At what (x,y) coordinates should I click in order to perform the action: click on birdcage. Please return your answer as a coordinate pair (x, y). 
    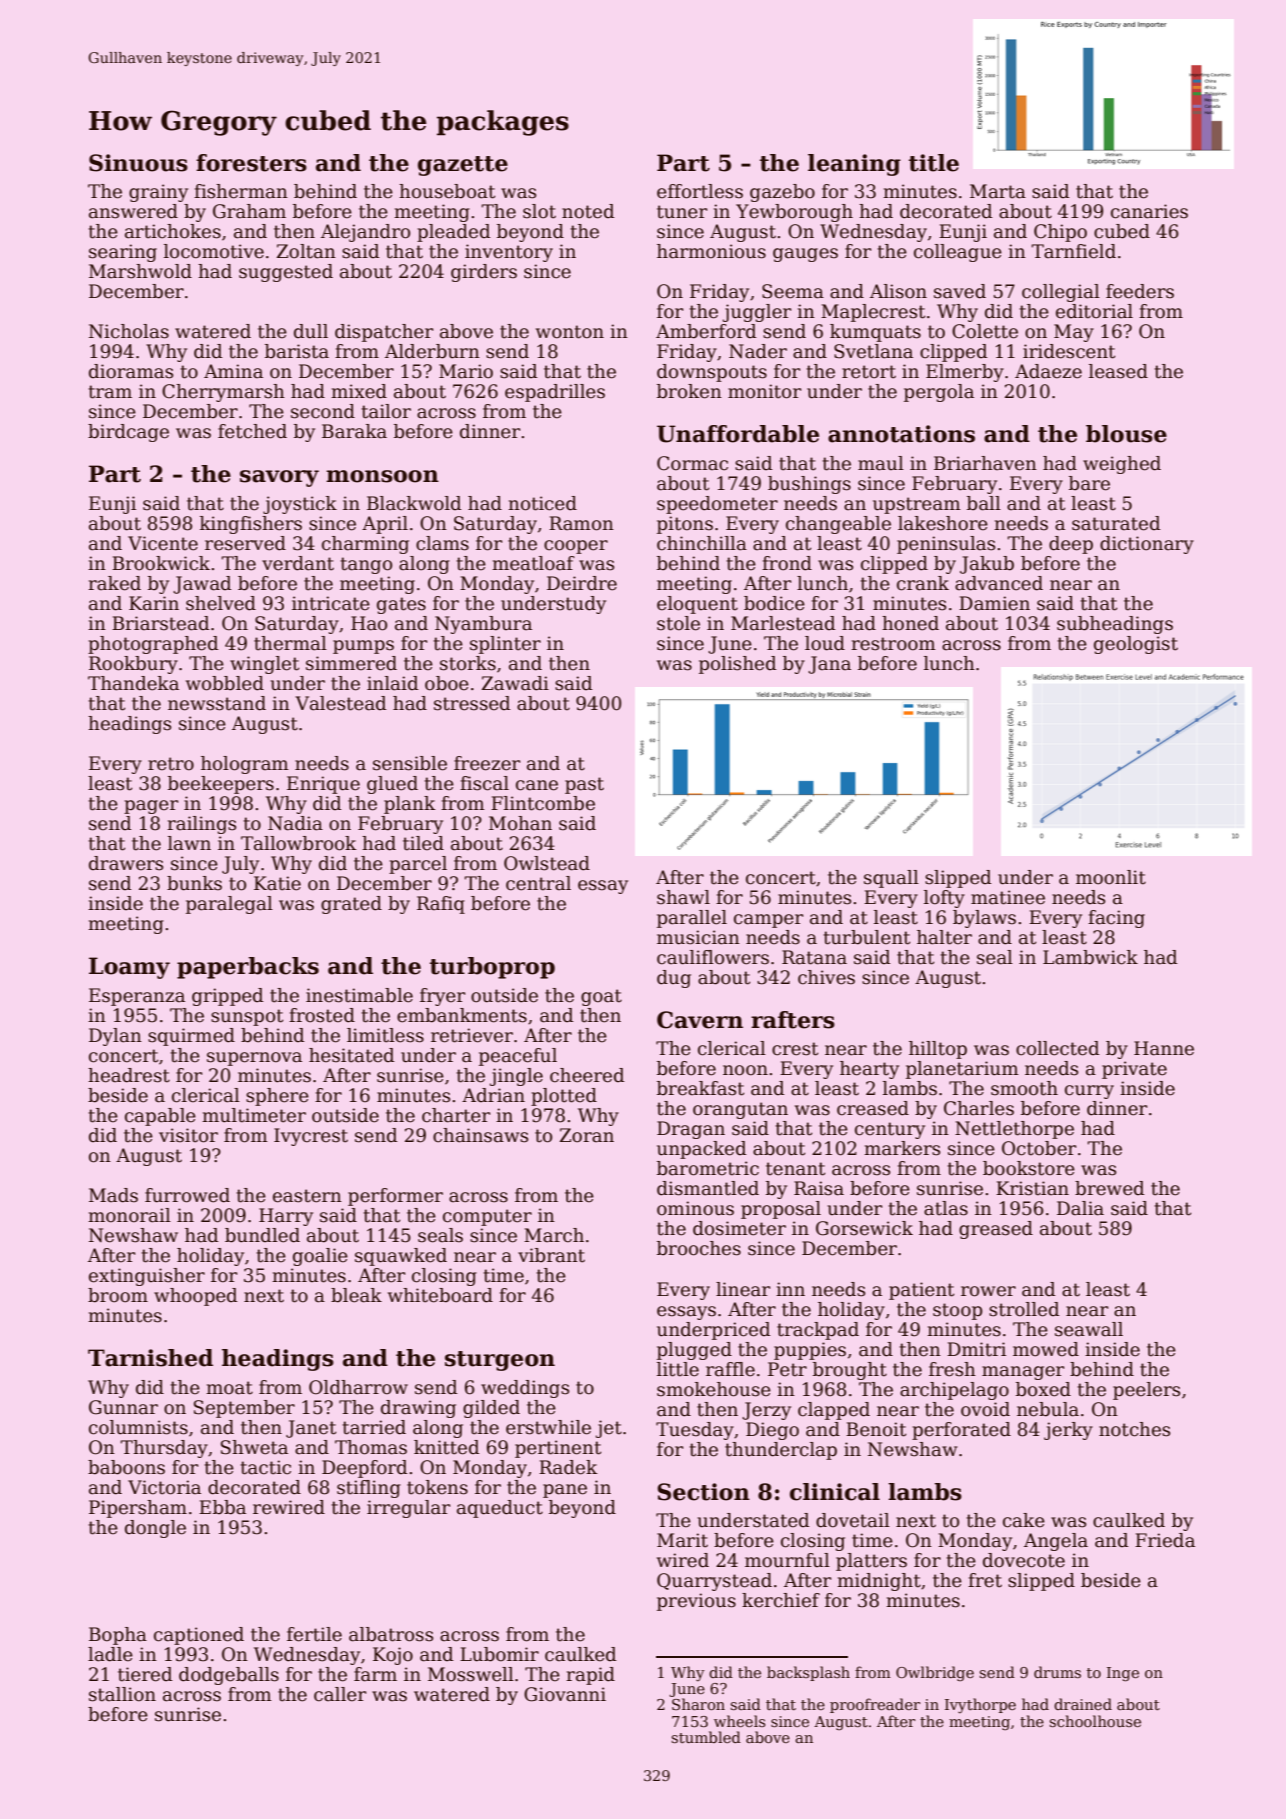
    Looking at the image, I should click on (128, 433).
